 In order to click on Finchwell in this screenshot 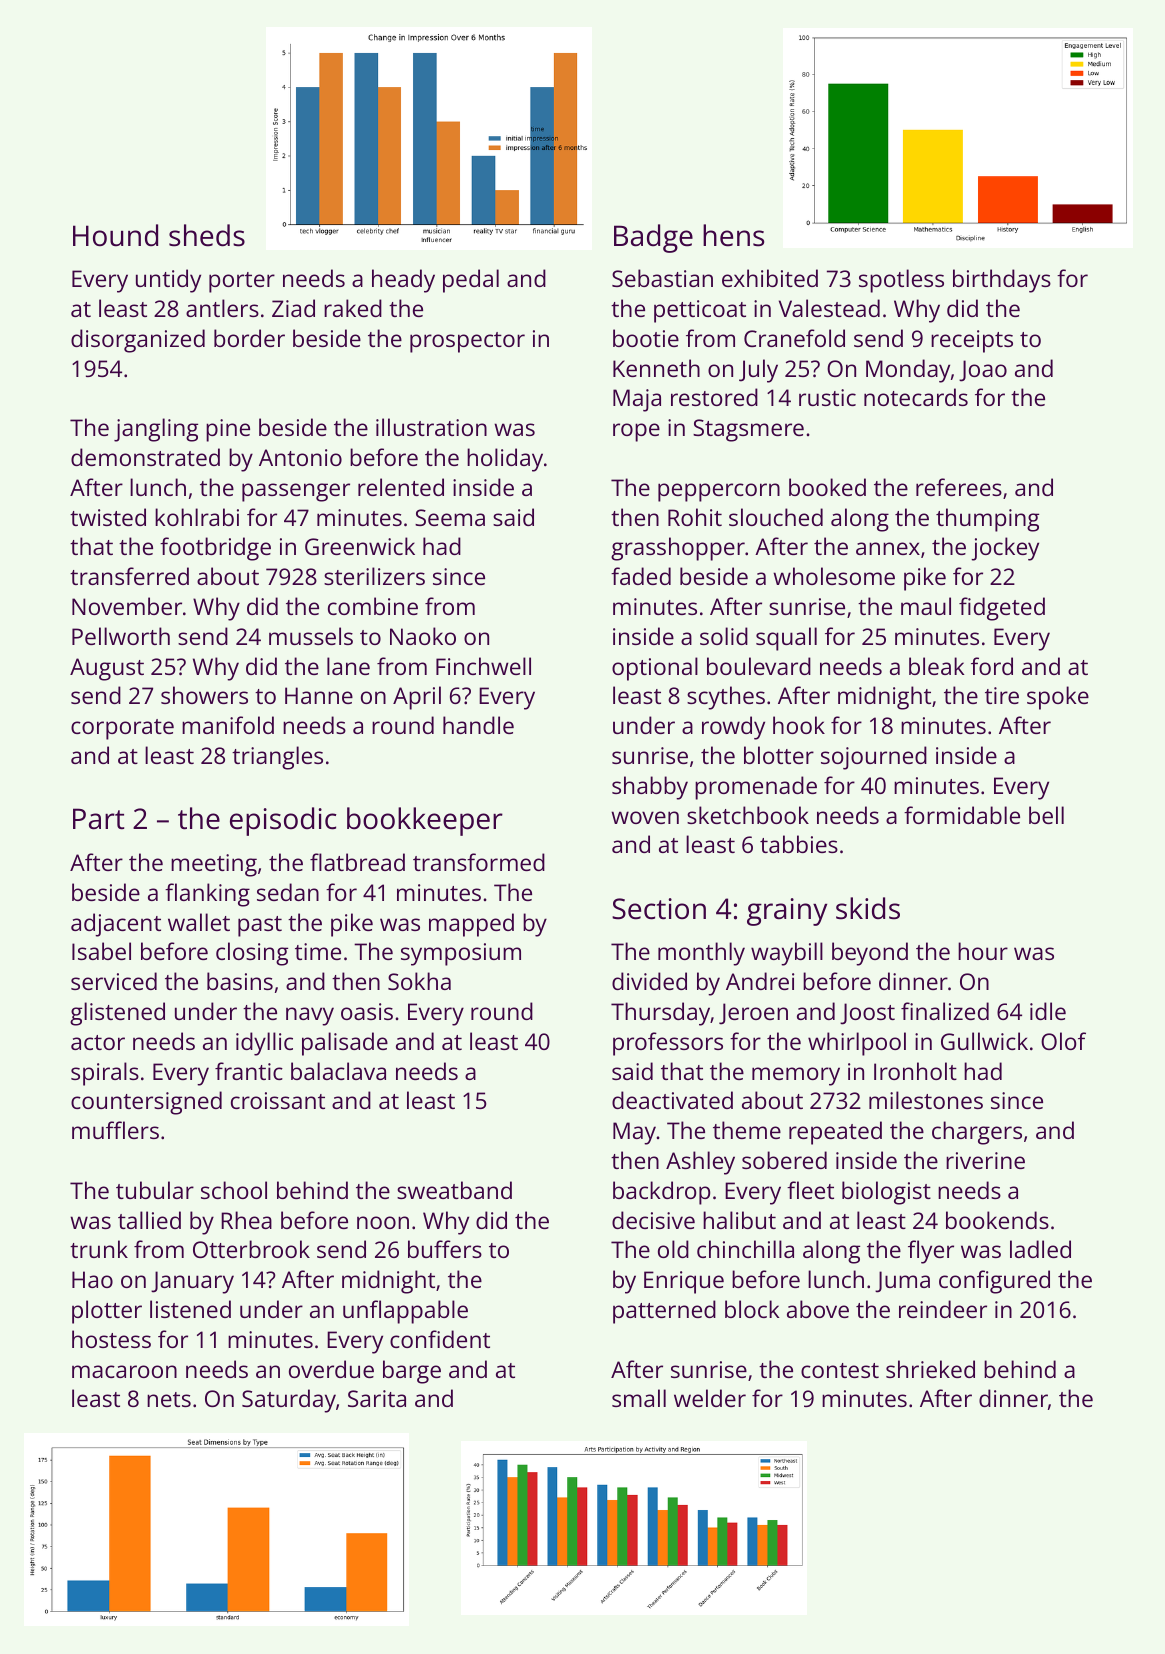, I will do `click(483, 666)`.
